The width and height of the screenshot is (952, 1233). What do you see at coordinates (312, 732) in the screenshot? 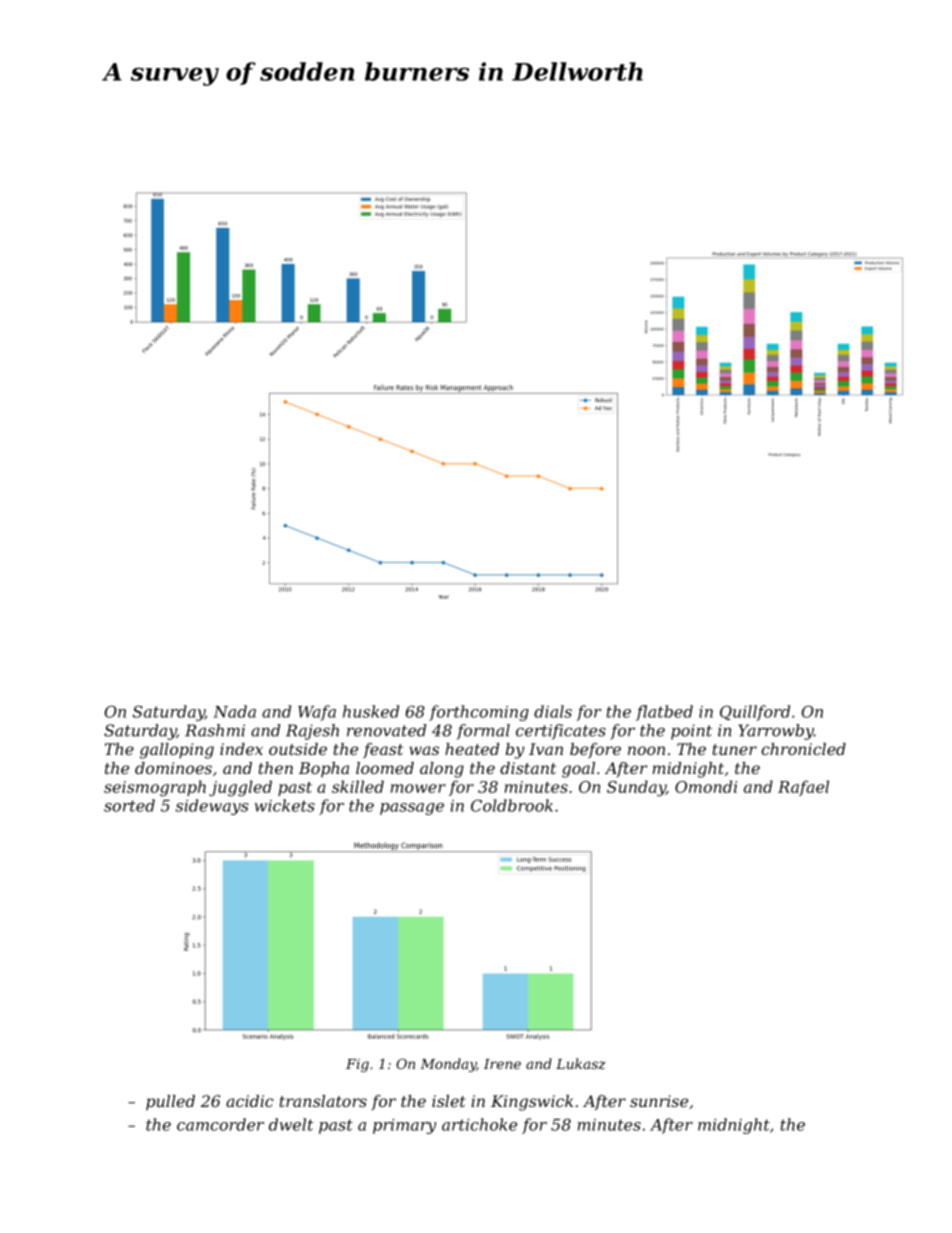
I see `Rajesh` at bounding box center [312, 732].
